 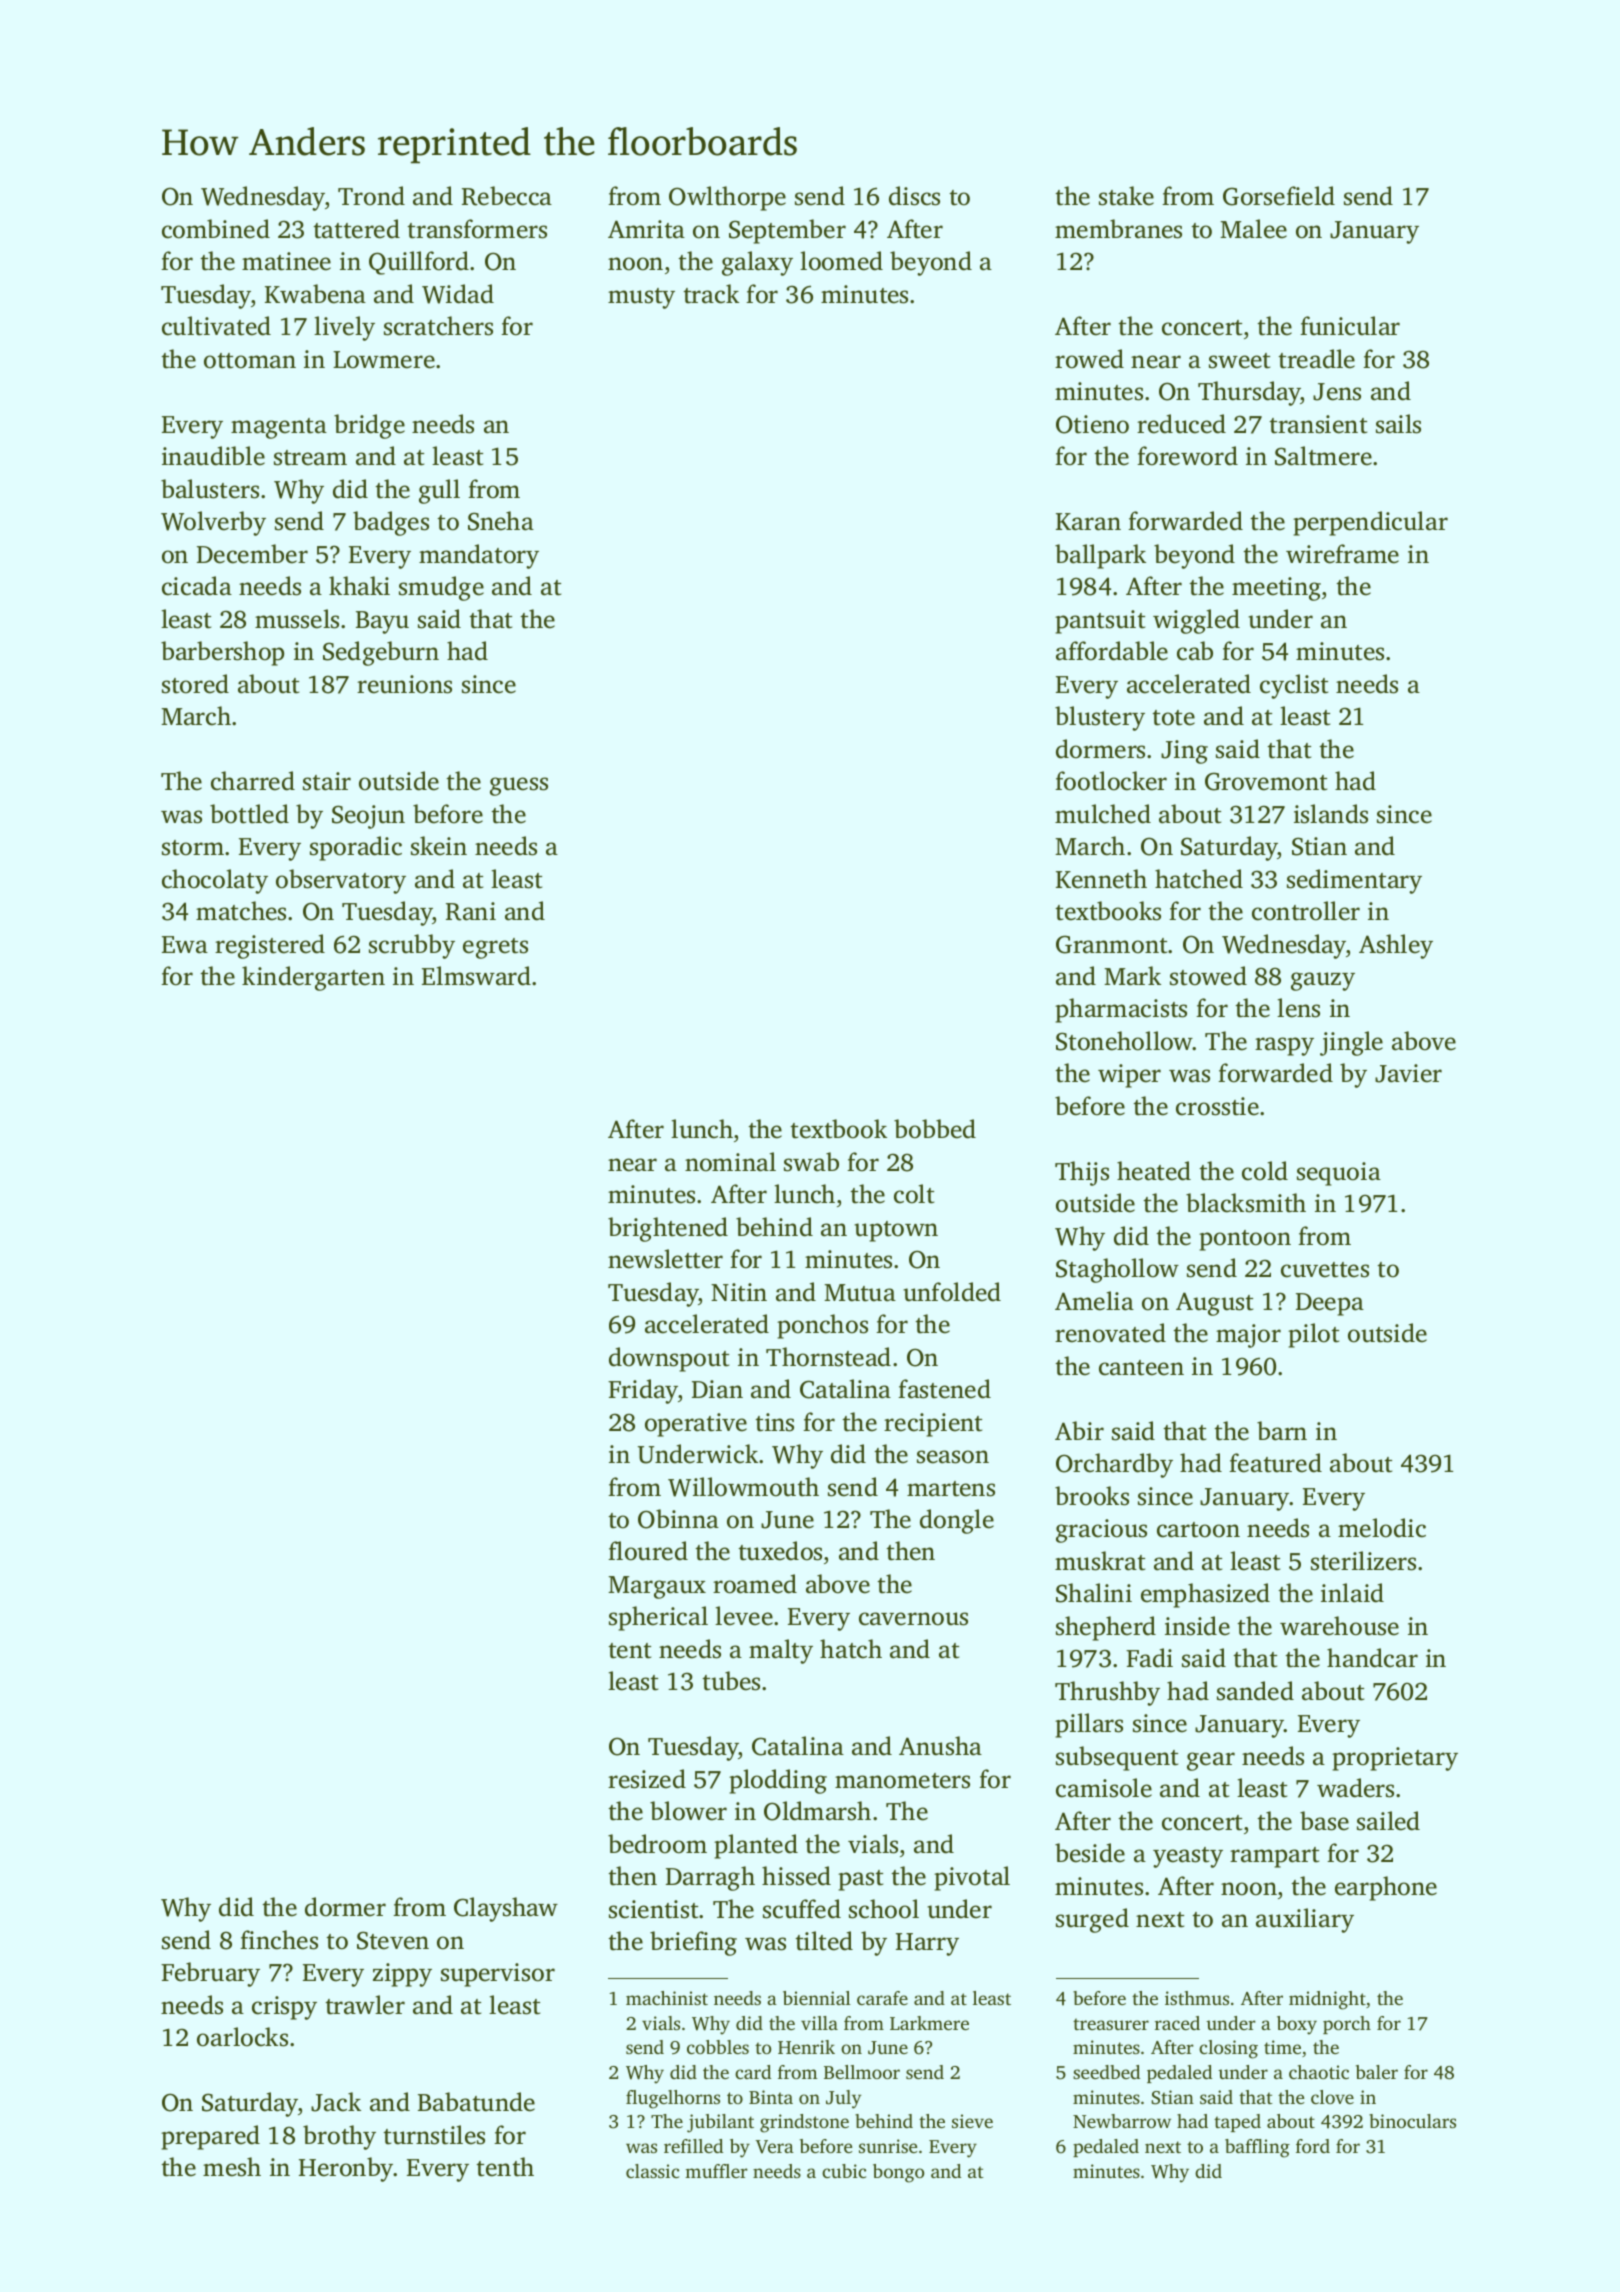 I want to click on Owlthorpe, so click(x=727, y=198).
